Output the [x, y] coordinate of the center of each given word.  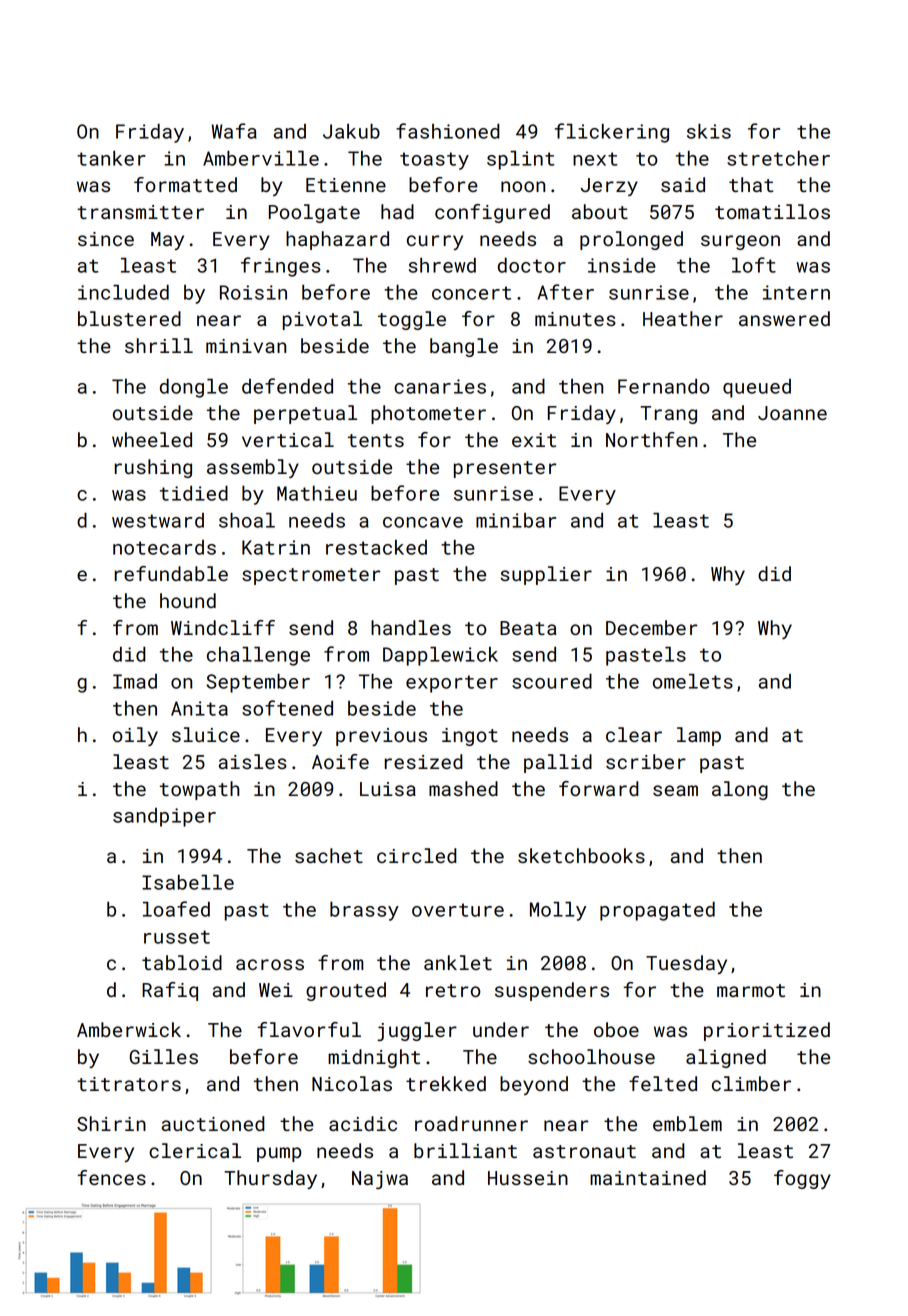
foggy [802, 1179]
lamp [699, 736]
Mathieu [317, 493]
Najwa [380, 1180]
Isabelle [188, 882]
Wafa [234, 131]
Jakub [351, 131]
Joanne [792, 413]
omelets [693, 681]
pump [279, 1154]
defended [287, 386]
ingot [470, 737]
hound [188, 600]
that [751, 184]
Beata [528, 628]
